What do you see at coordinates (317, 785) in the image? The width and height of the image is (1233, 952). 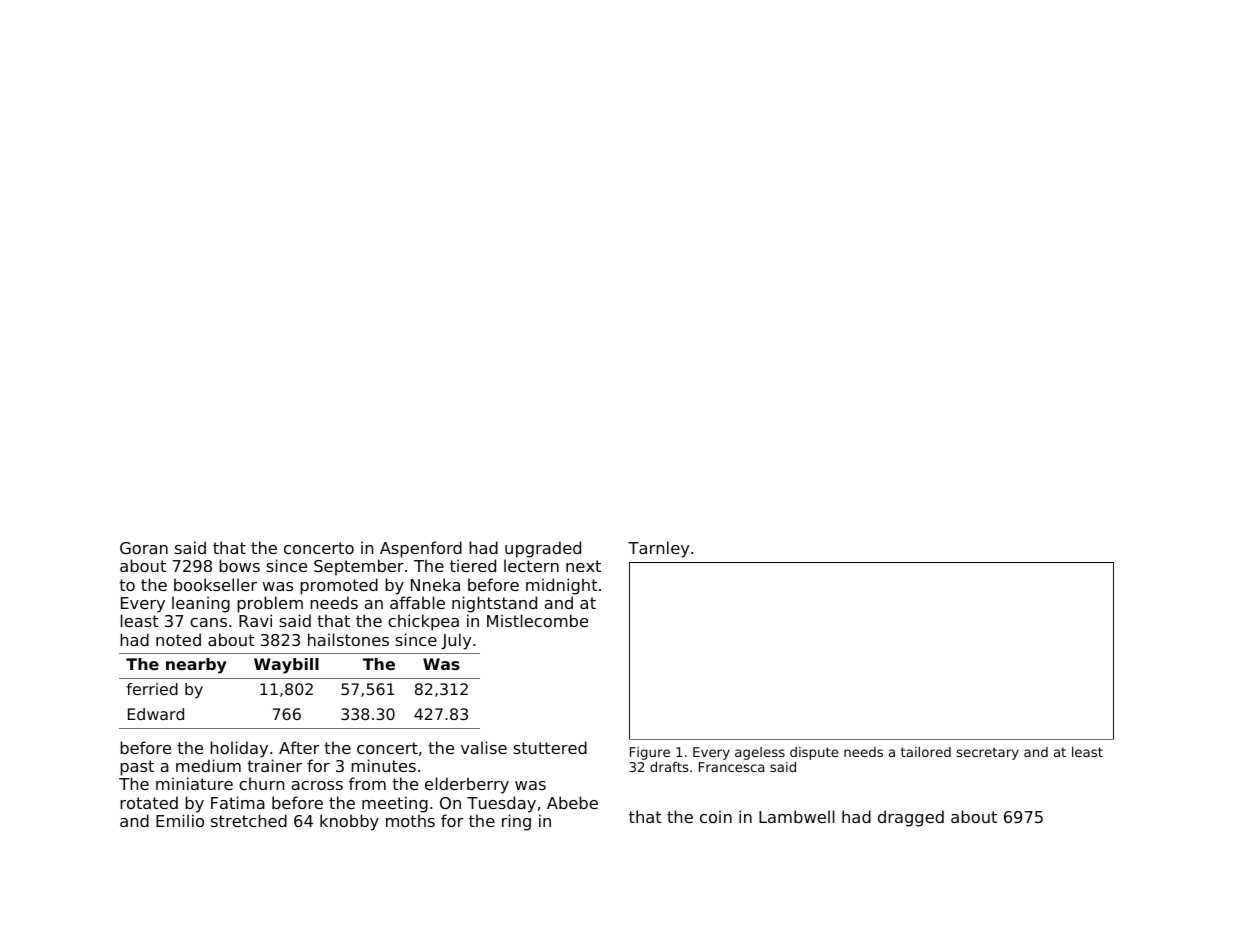 I see `across` at bounding box center [317, 785].
